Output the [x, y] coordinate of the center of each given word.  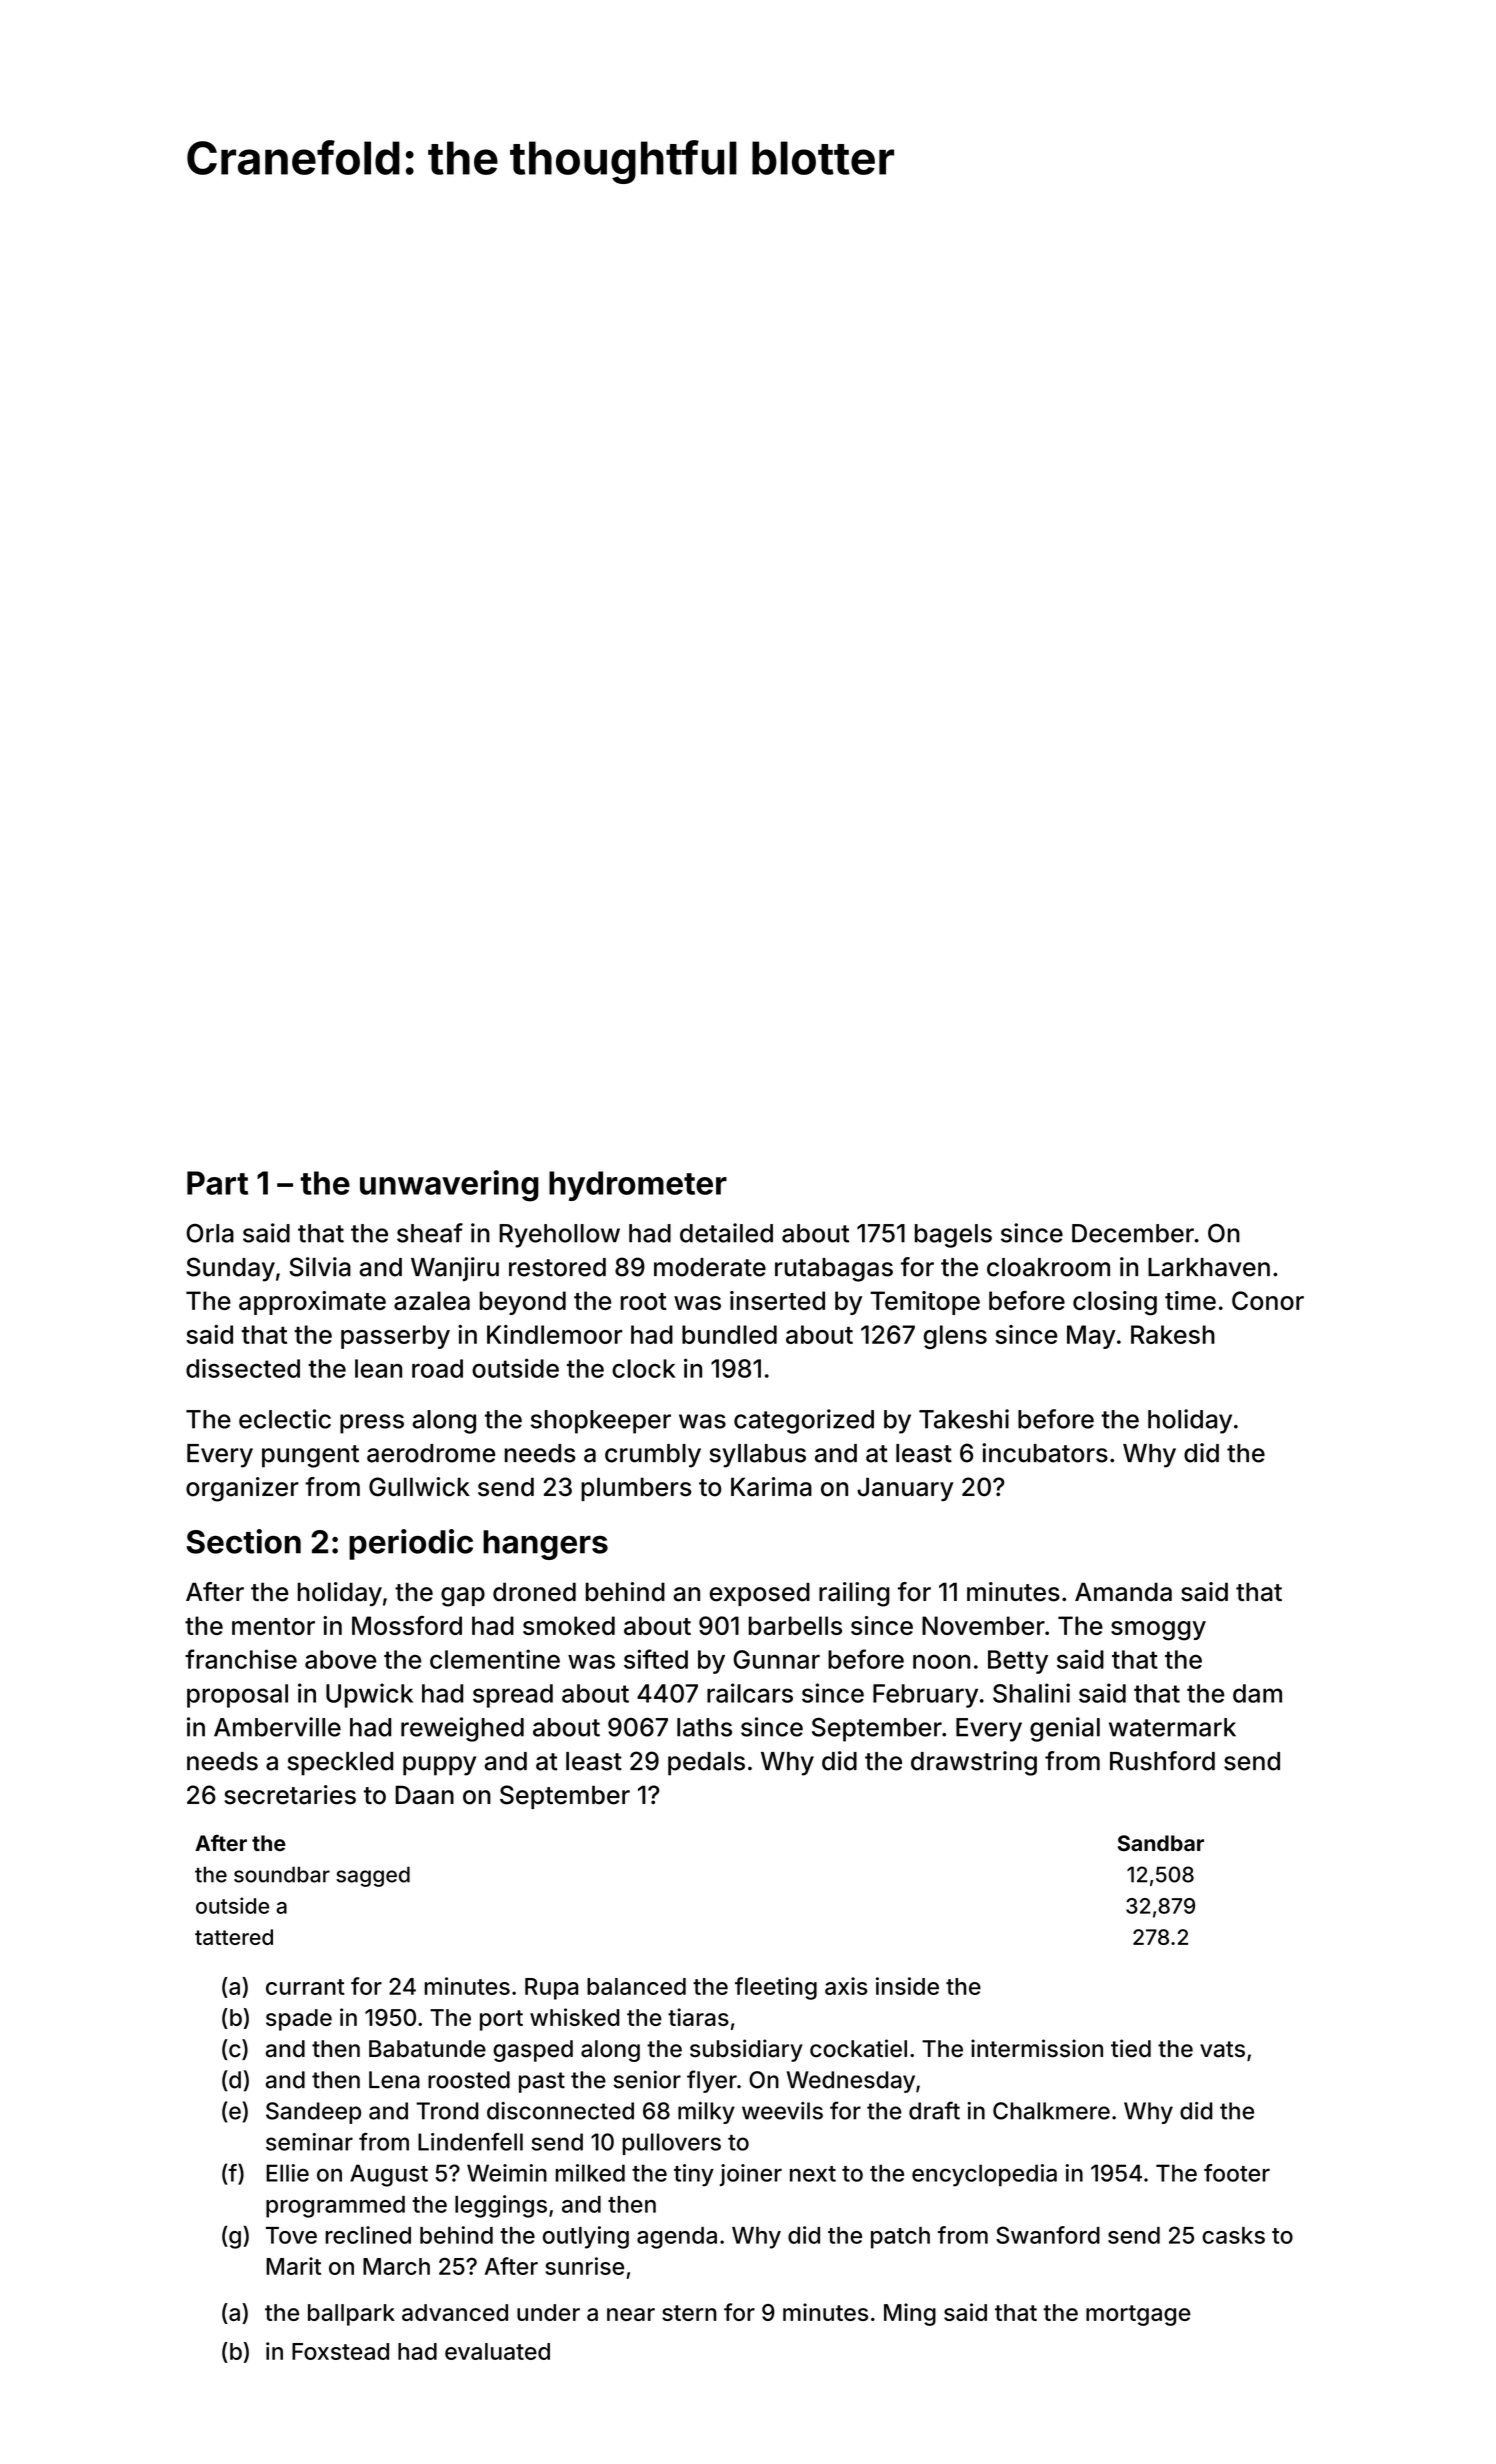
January [905, 1489]
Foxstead [340, 2351]
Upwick [369, 1695]
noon [941, 1661]
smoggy [1158, 1631]
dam [1257, 1693]
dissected [243, 1368]
